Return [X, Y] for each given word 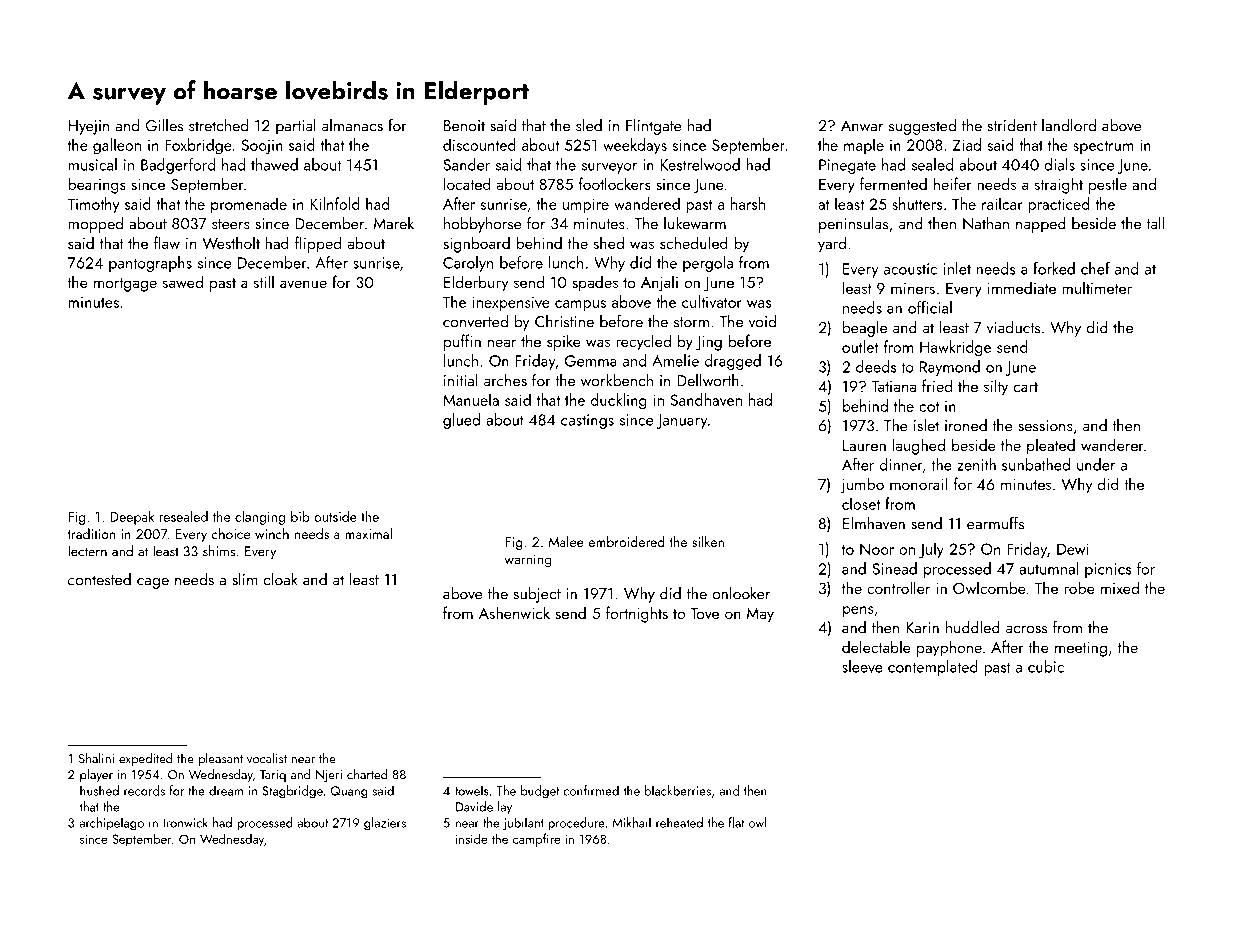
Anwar [862, 126]
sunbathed [1036, 464]
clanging [260, 518]
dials [1059, 164]
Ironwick [185, 822]
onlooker [741, 593]
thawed [274, 164]
